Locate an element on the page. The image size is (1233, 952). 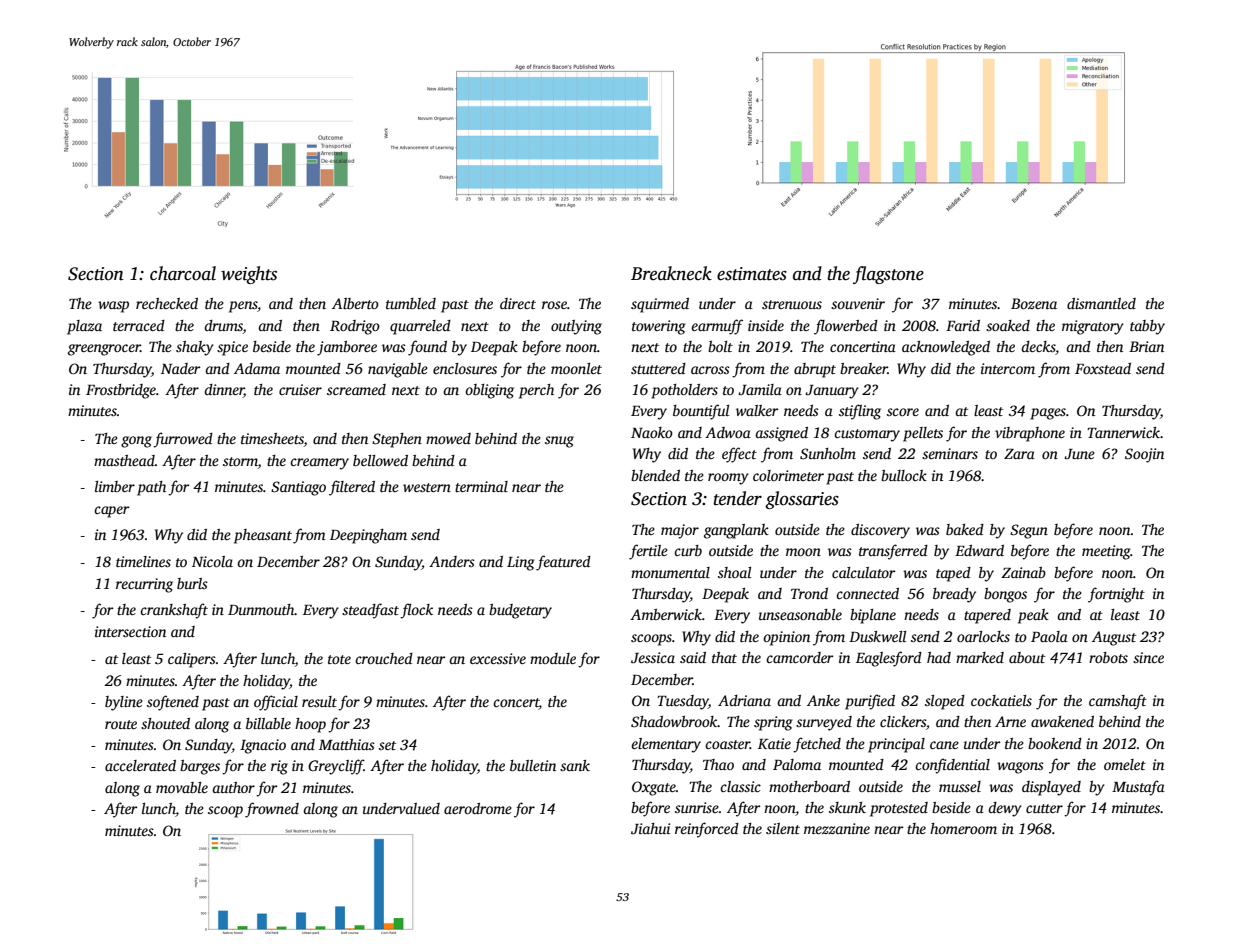
earmuff is located at coordinates (717, 327).
